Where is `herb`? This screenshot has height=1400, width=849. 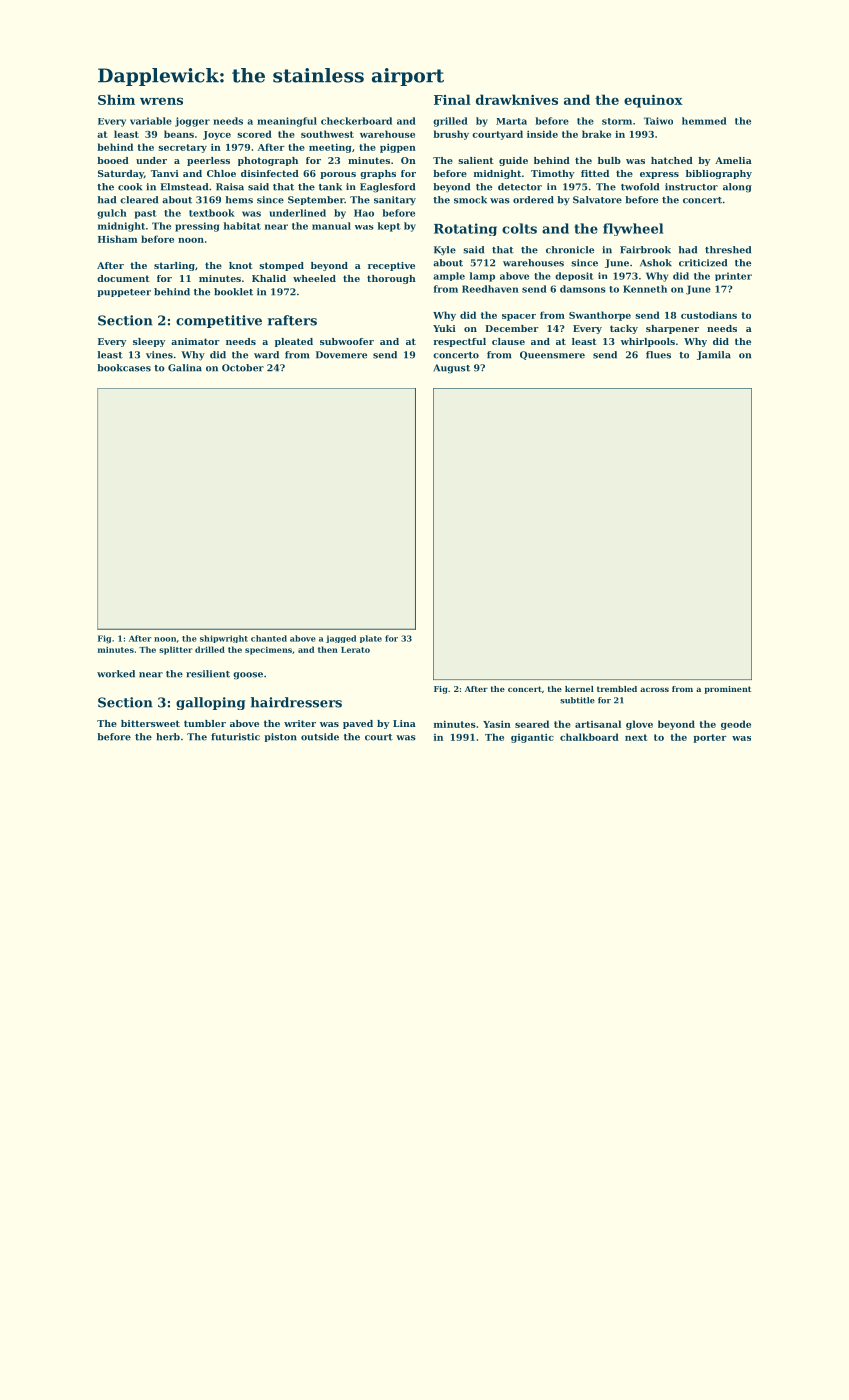 herb is located at coordinates (168, 737).
